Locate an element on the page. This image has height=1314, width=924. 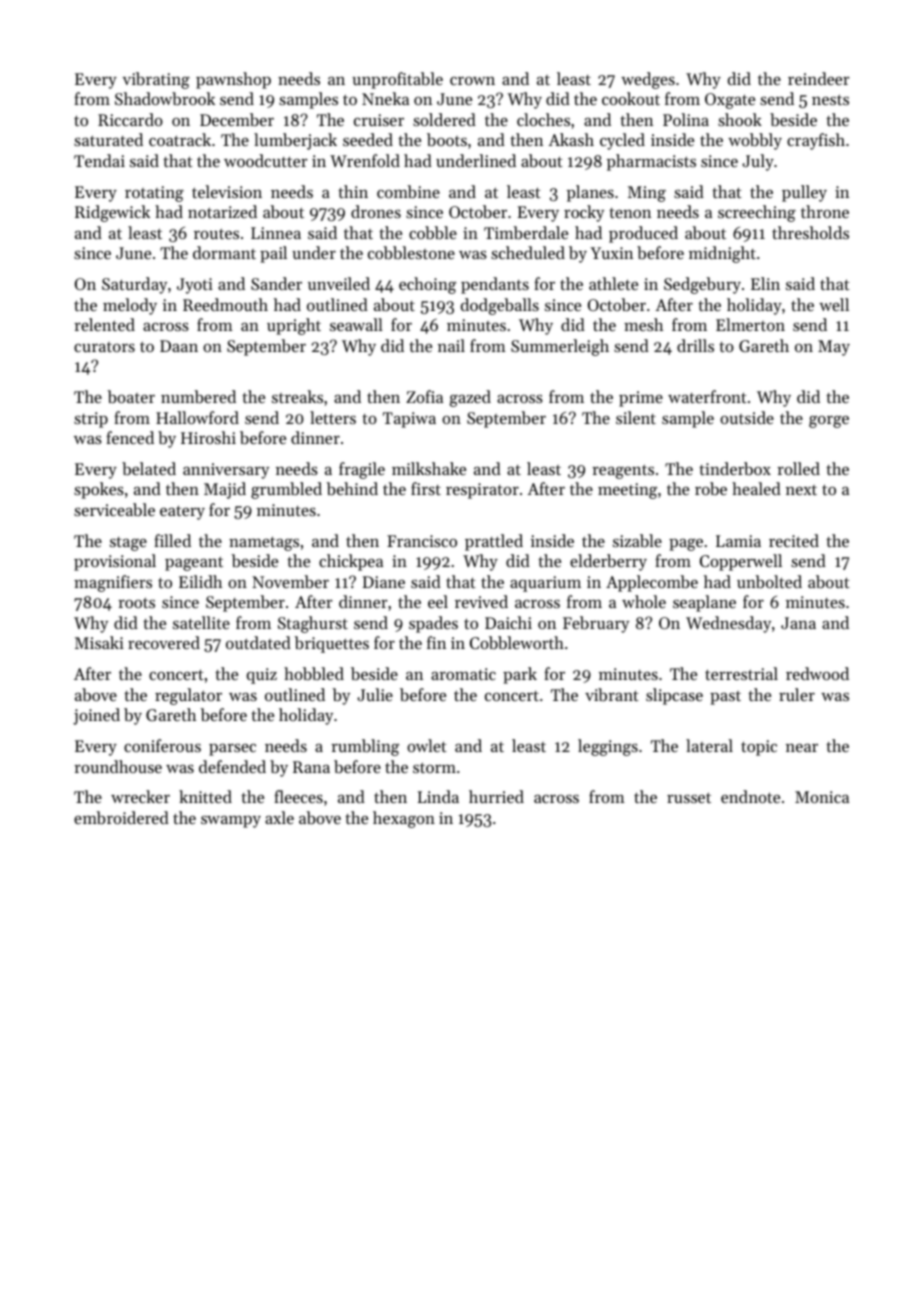
wedges is located at coordinates (648, 80).
